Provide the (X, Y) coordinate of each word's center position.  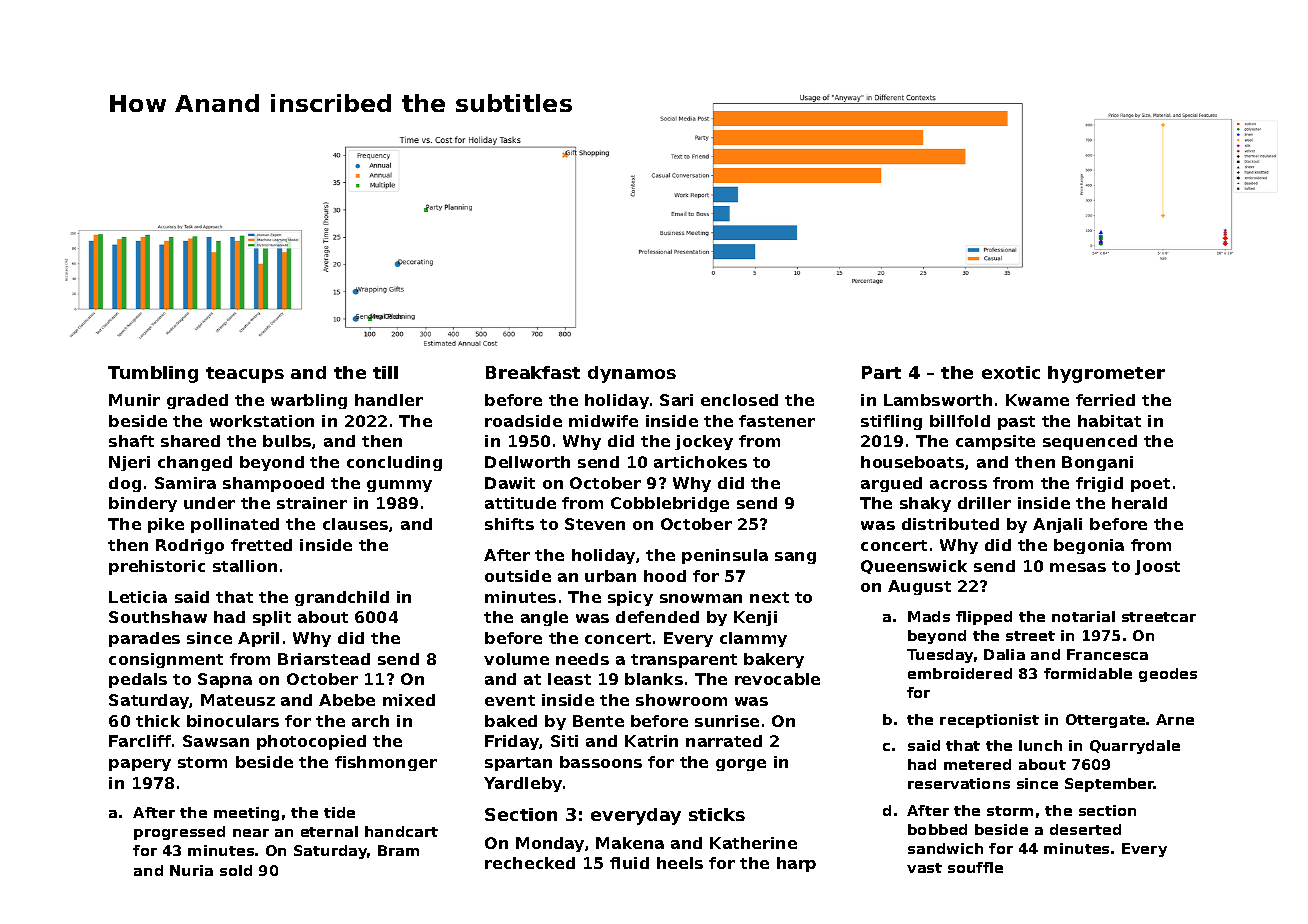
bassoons (601, 762)
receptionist (989, 721)
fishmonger (386, 763)
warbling (309, 401)
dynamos (632, 374)
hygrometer (1106, 374)
